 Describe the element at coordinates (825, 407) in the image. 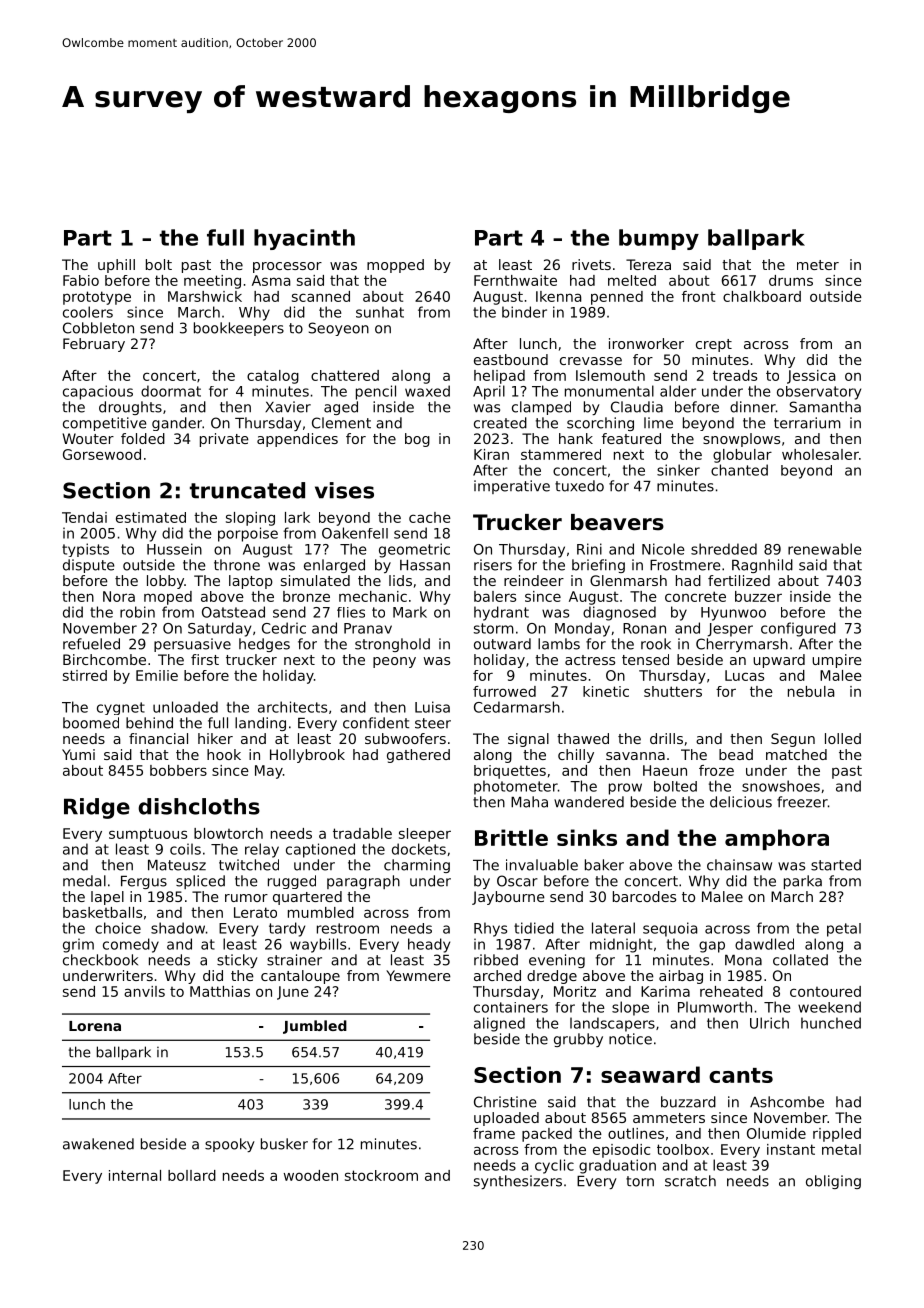

I see `Samantha` at that location.
